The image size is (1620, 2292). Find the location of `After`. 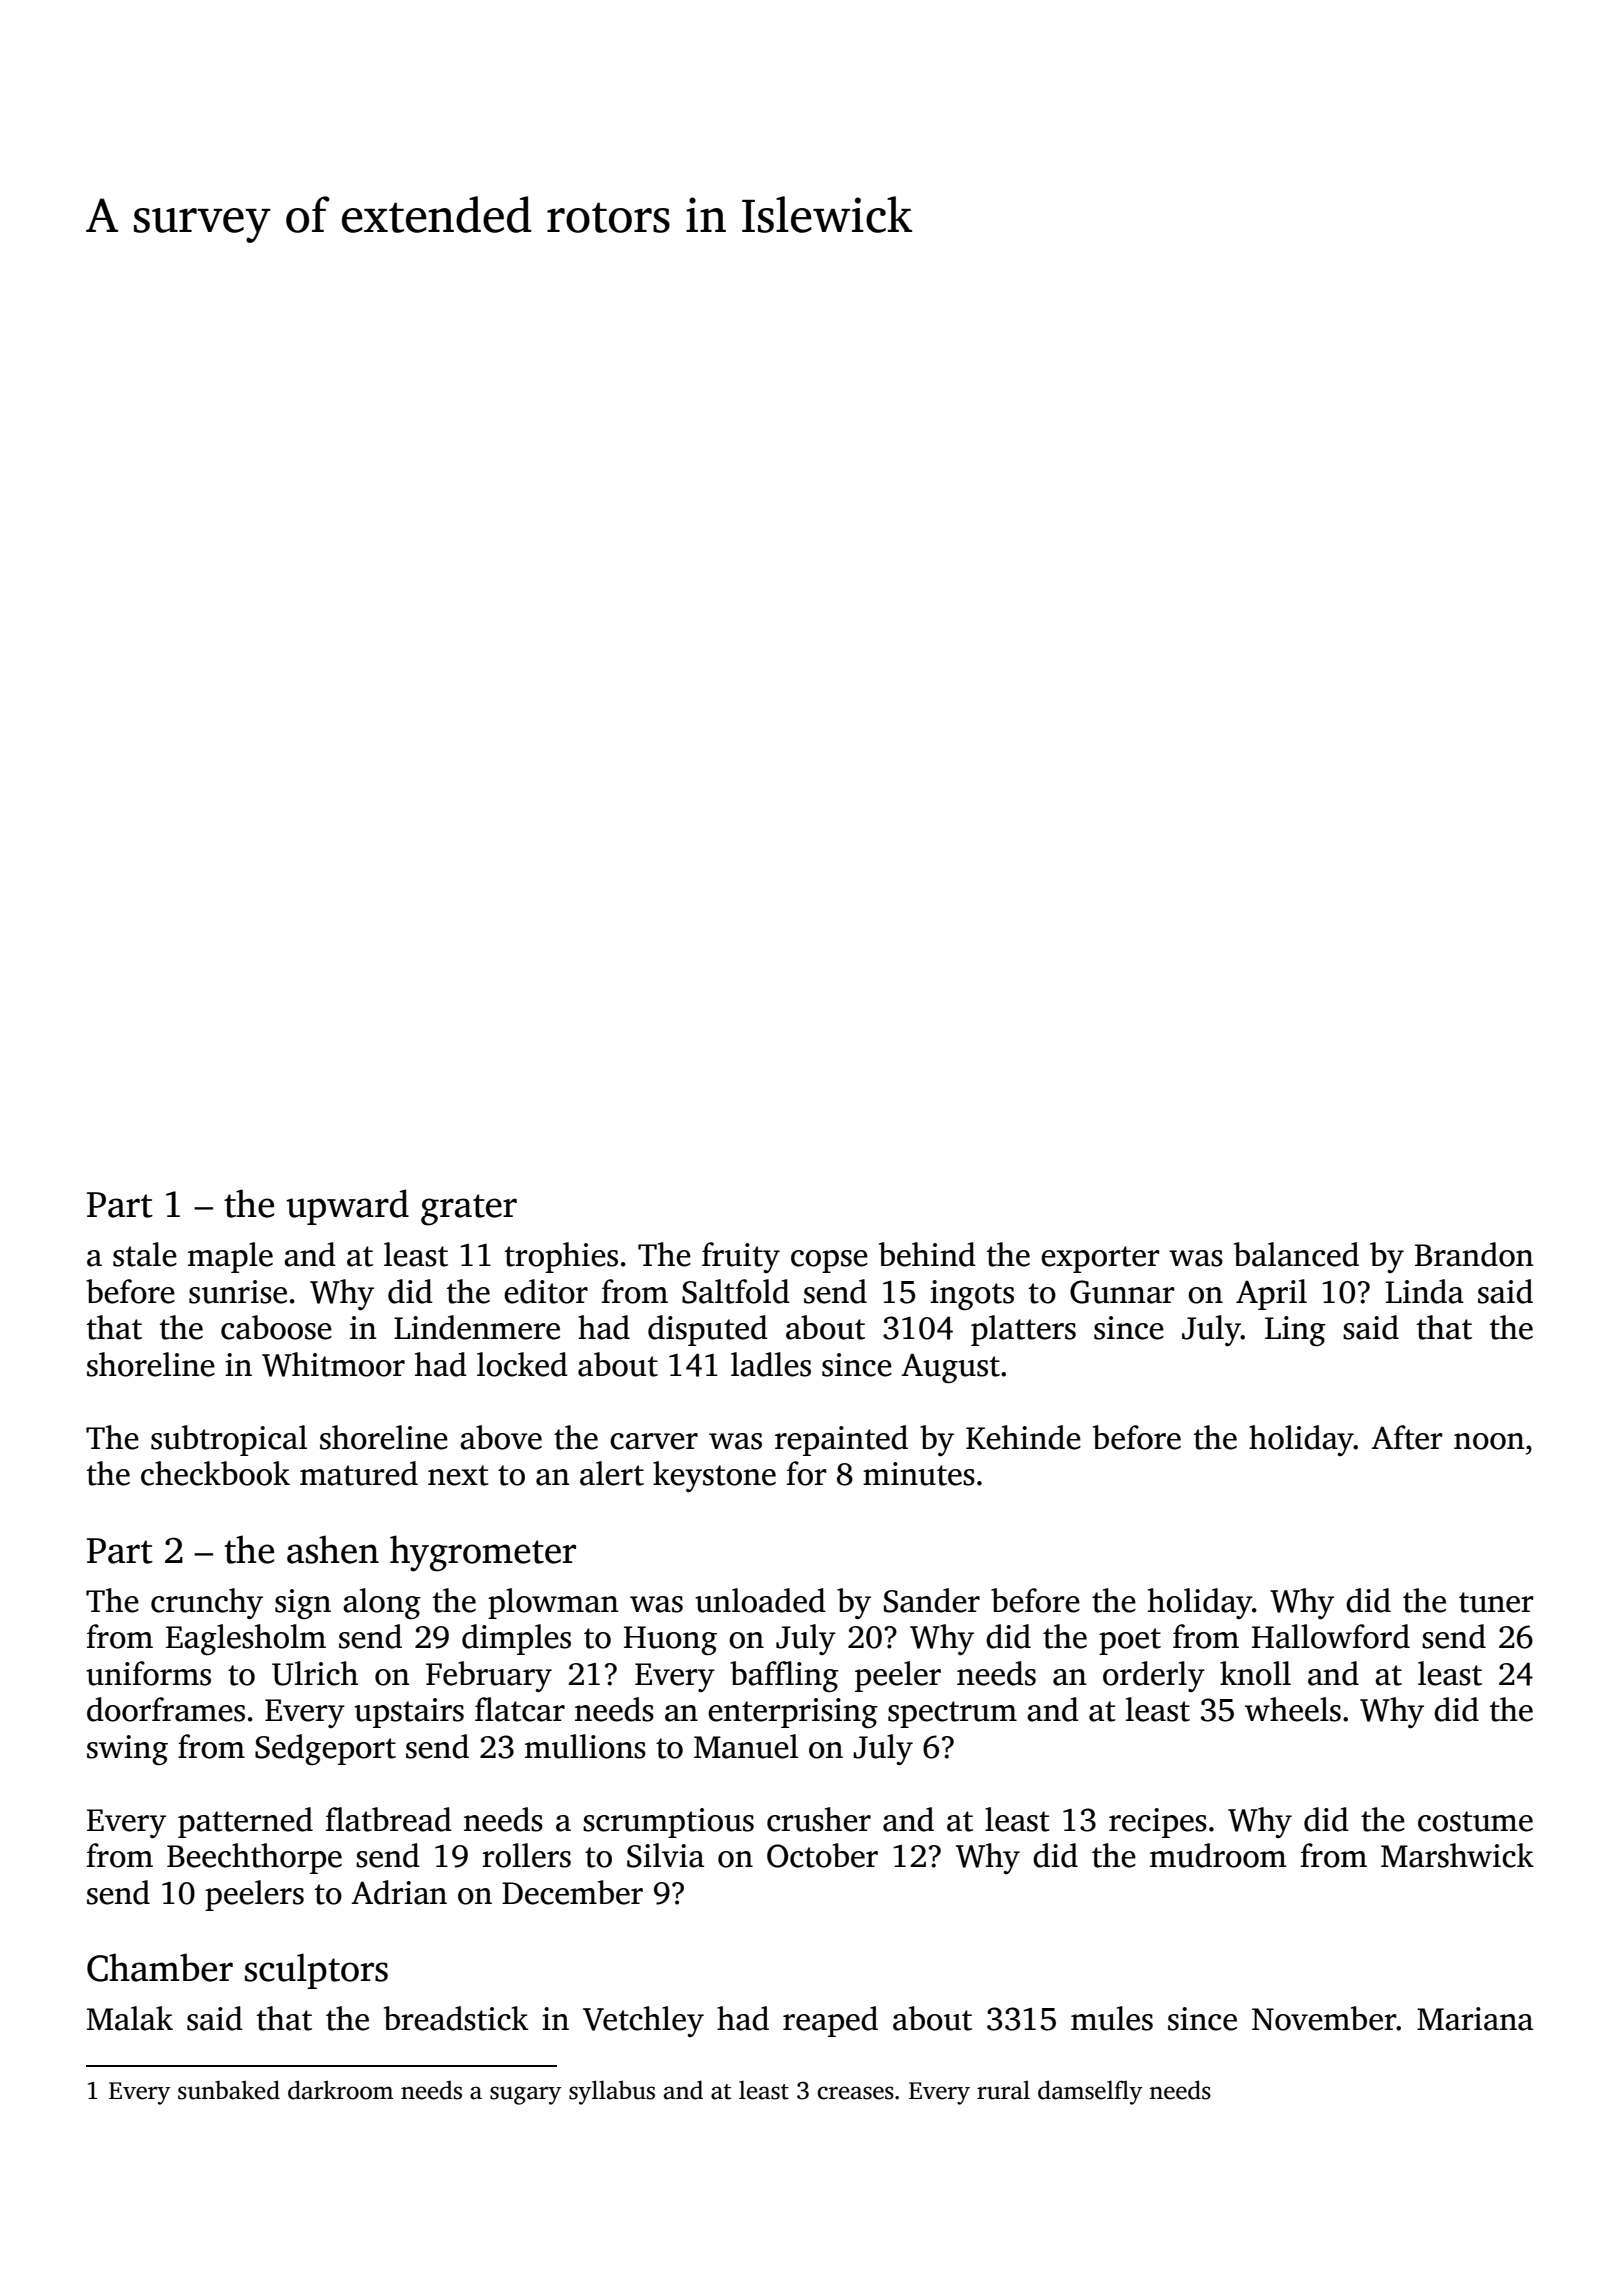

After is located at coordinates (1407, 1437).
